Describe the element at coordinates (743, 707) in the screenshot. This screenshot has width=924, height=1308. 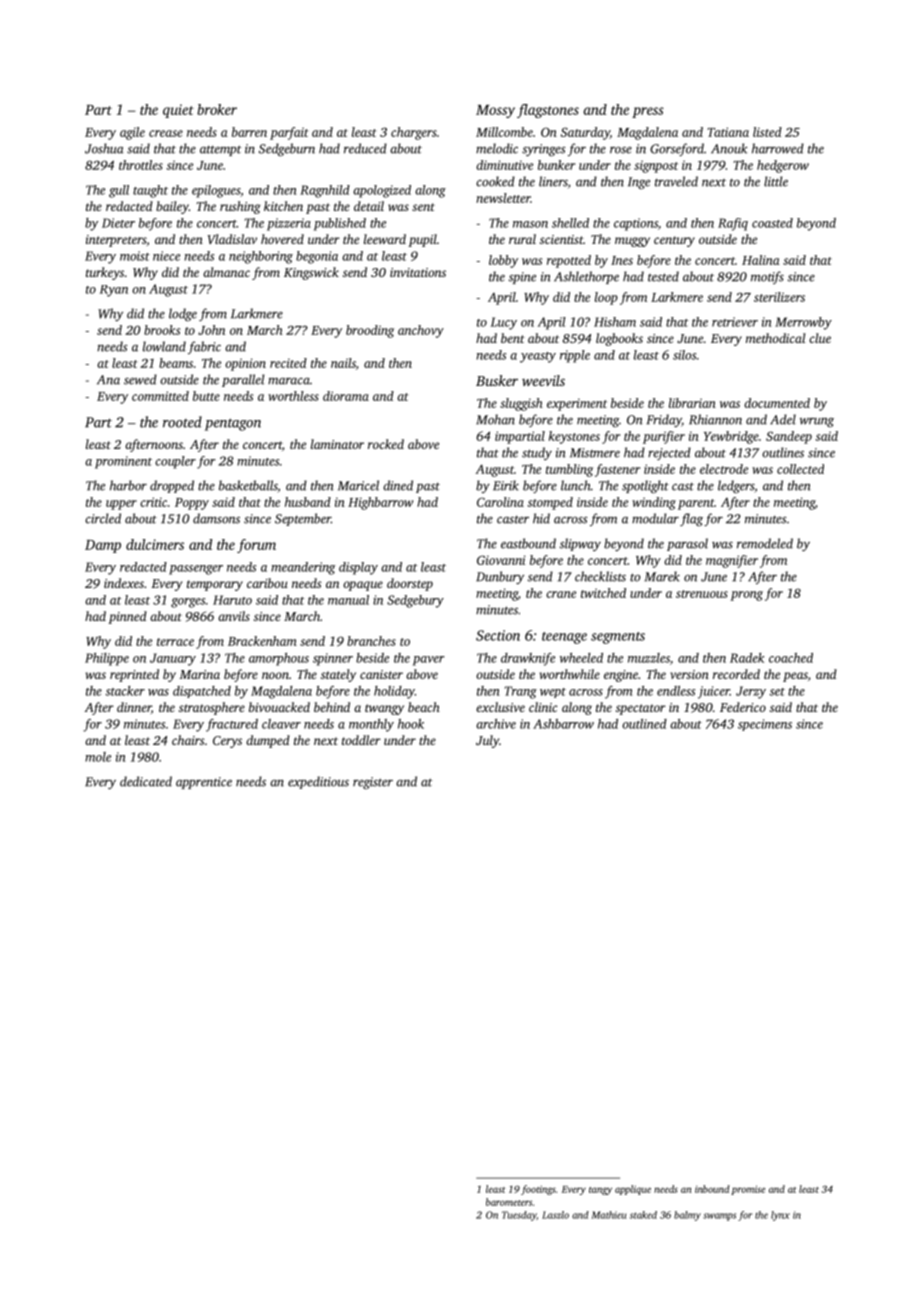
I see `Federico` at that location.
